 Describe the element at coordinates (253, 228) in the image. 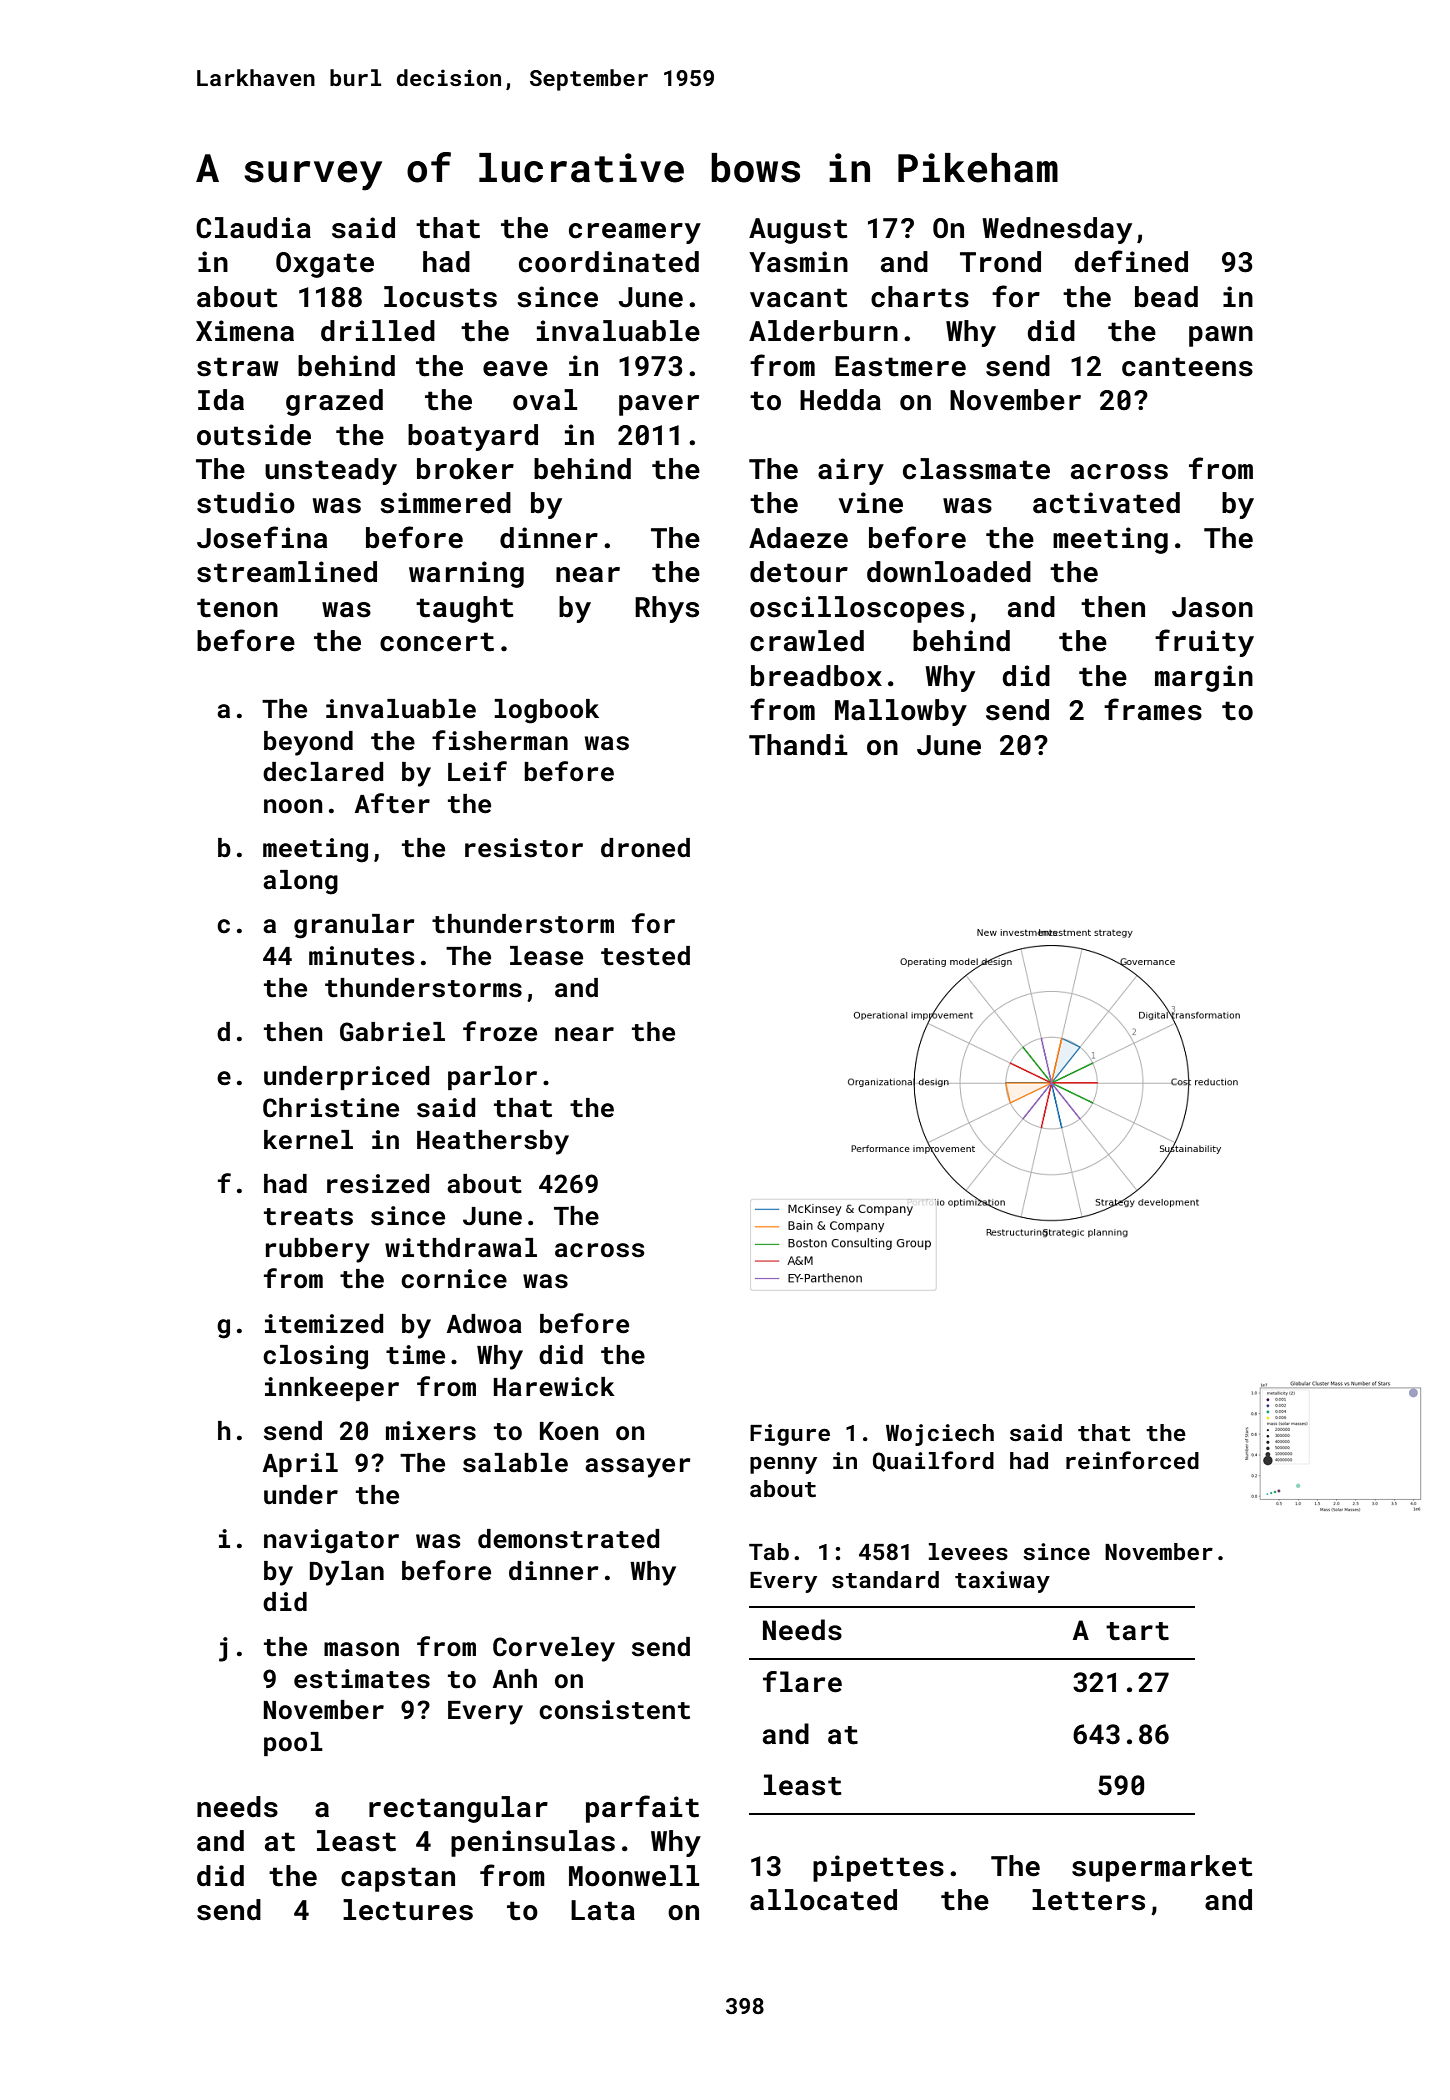

I see `Claudia` at that location.
